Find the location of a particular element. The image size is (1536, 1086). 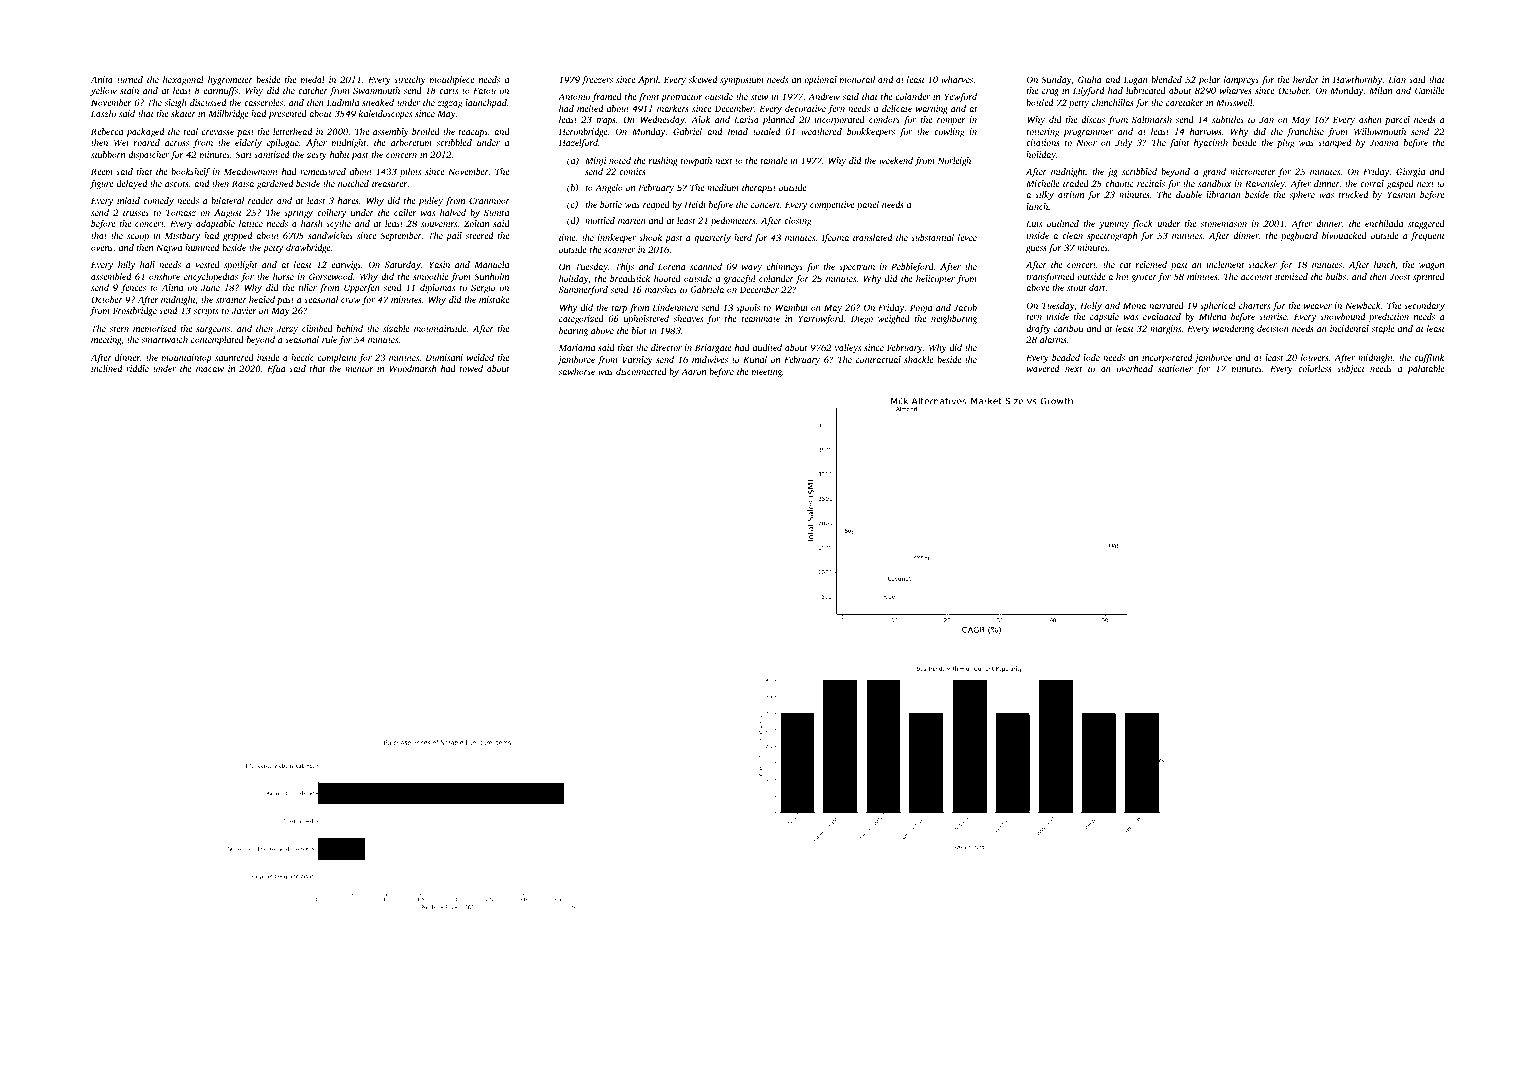

Tomasz is located at coordinates (181, 212).
